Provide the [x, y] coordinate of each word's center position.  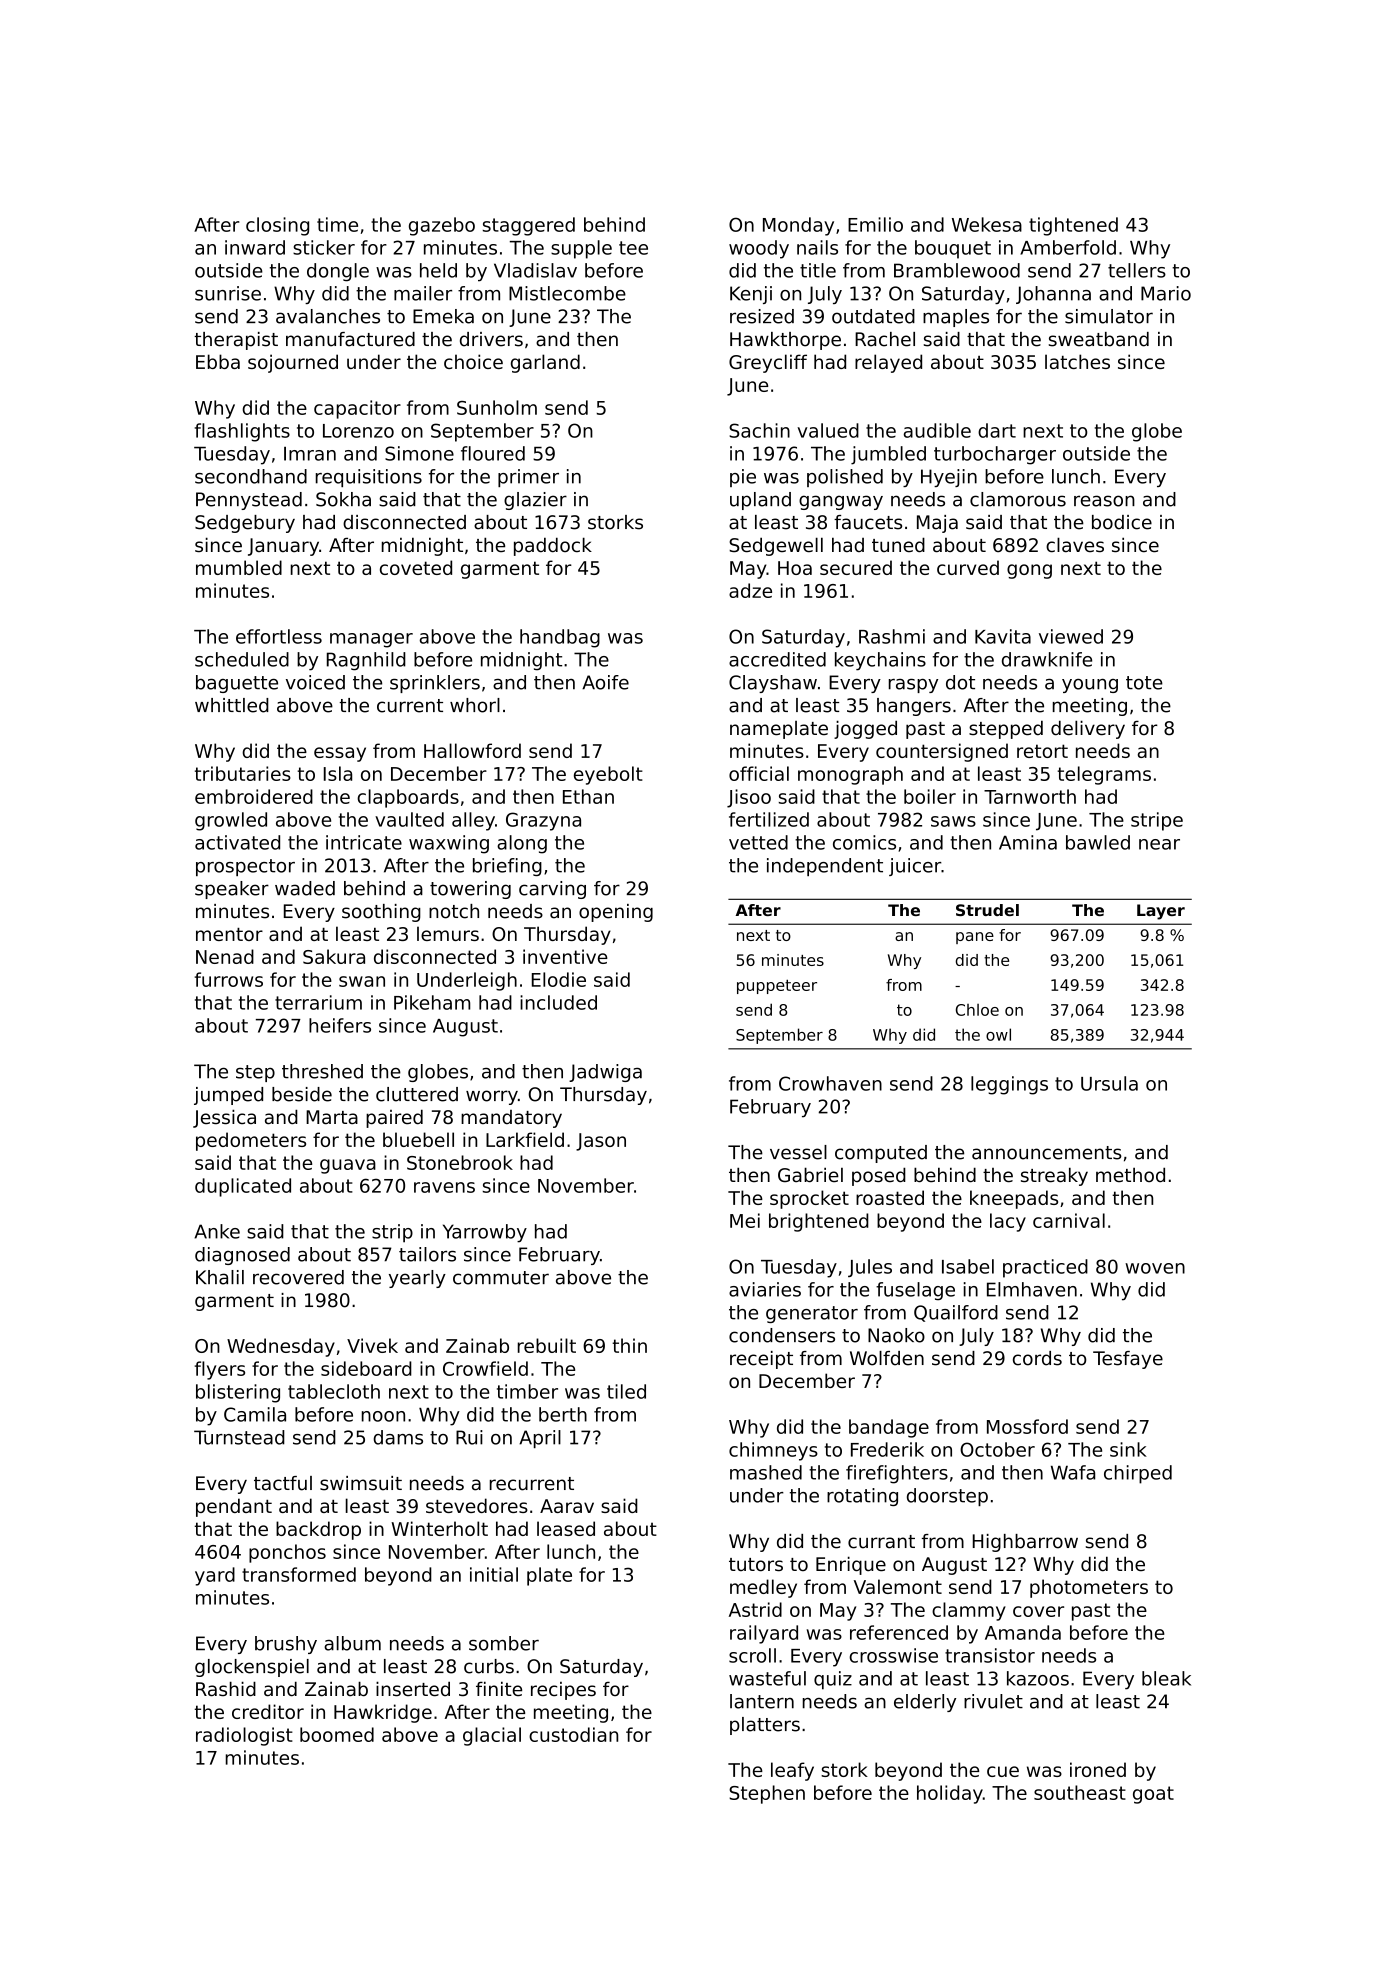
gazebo [442, 226]
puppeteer [777, 986]
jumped [228, 1096]
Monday [798, 226]
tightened [1073, 226]
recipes [563, 1691]
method [1130, 1174]
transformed [299, 1574]
